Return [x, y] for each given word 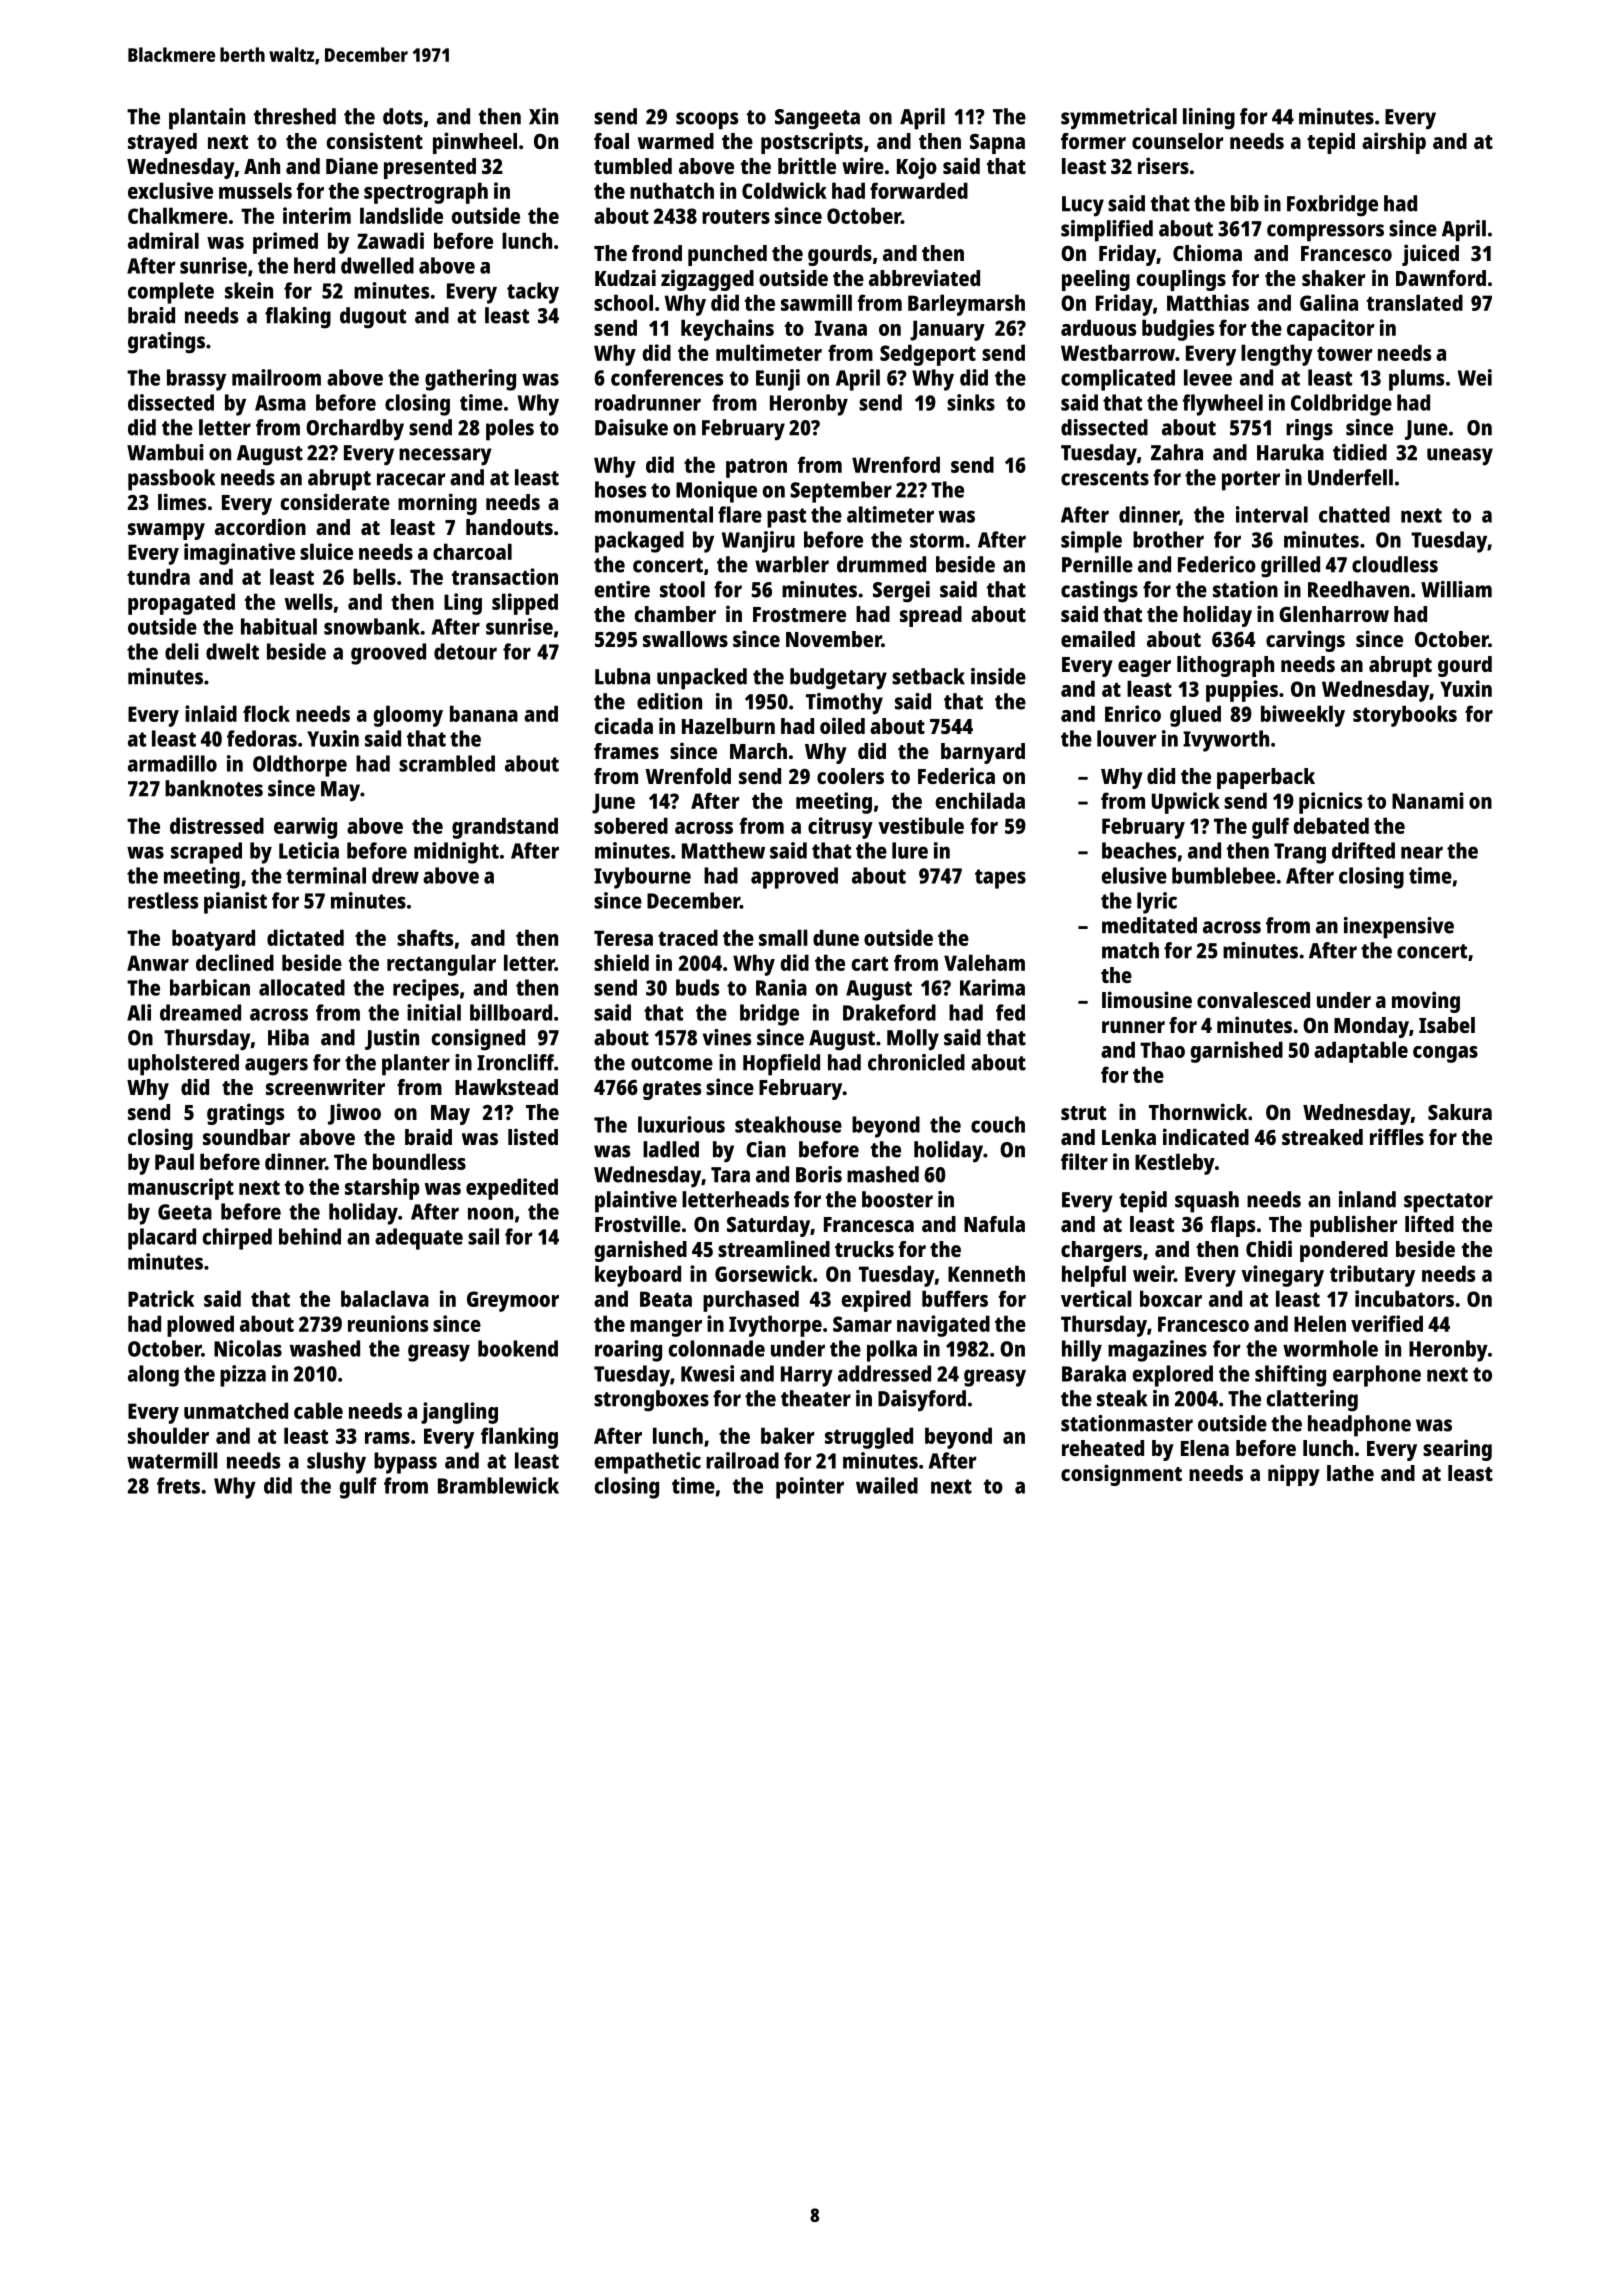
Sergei [901, 592]
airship [1394, 143]
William [1456, 589]
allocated [302, 987]
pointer [810, 1488]
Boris [819, 1174]
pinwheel [475, 143]
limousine [1147, 999]
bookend [518, 1348]
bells [374, 576]
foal [611, 141]
